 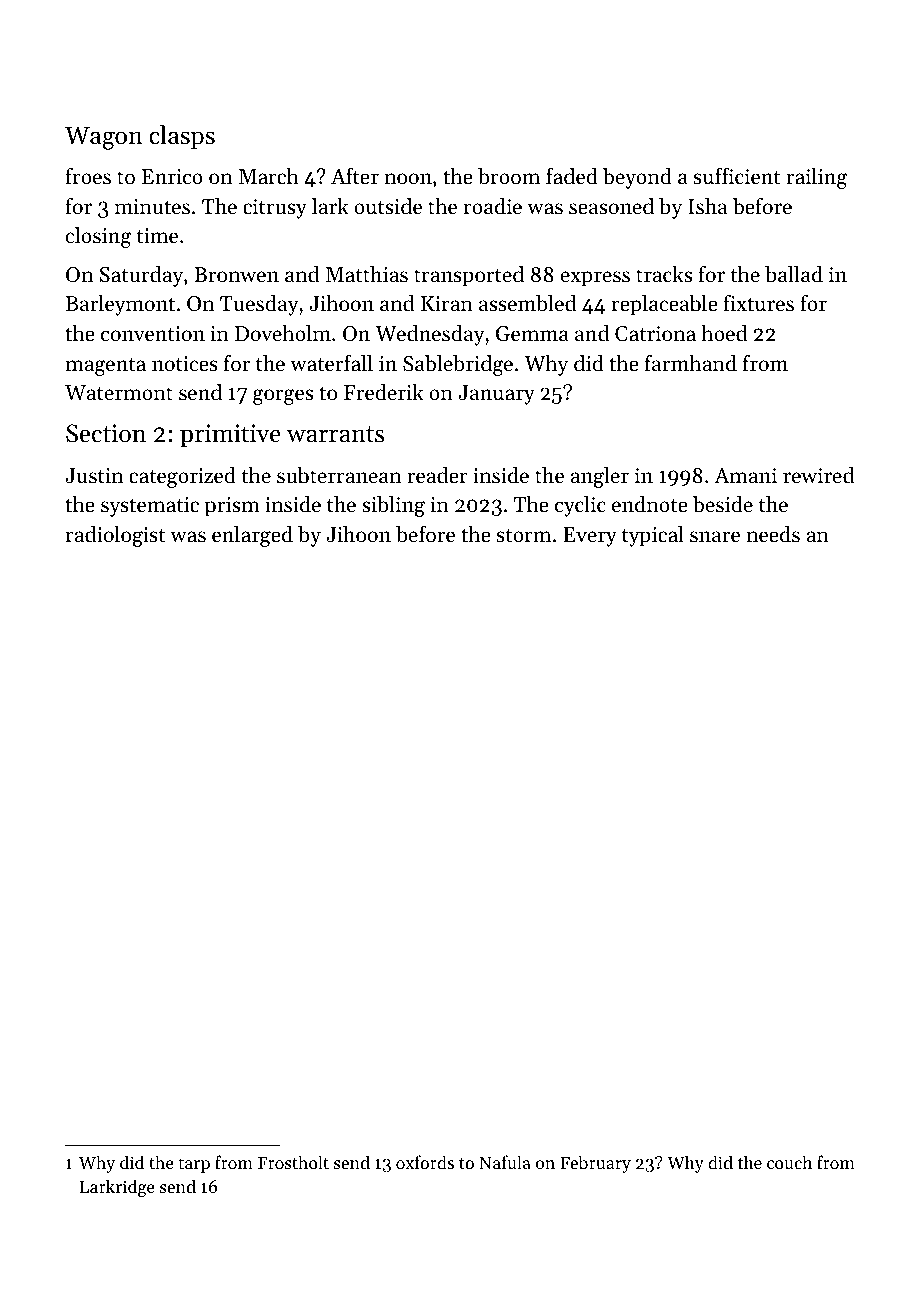 I want to click on After, so click(x=355, y=176).
